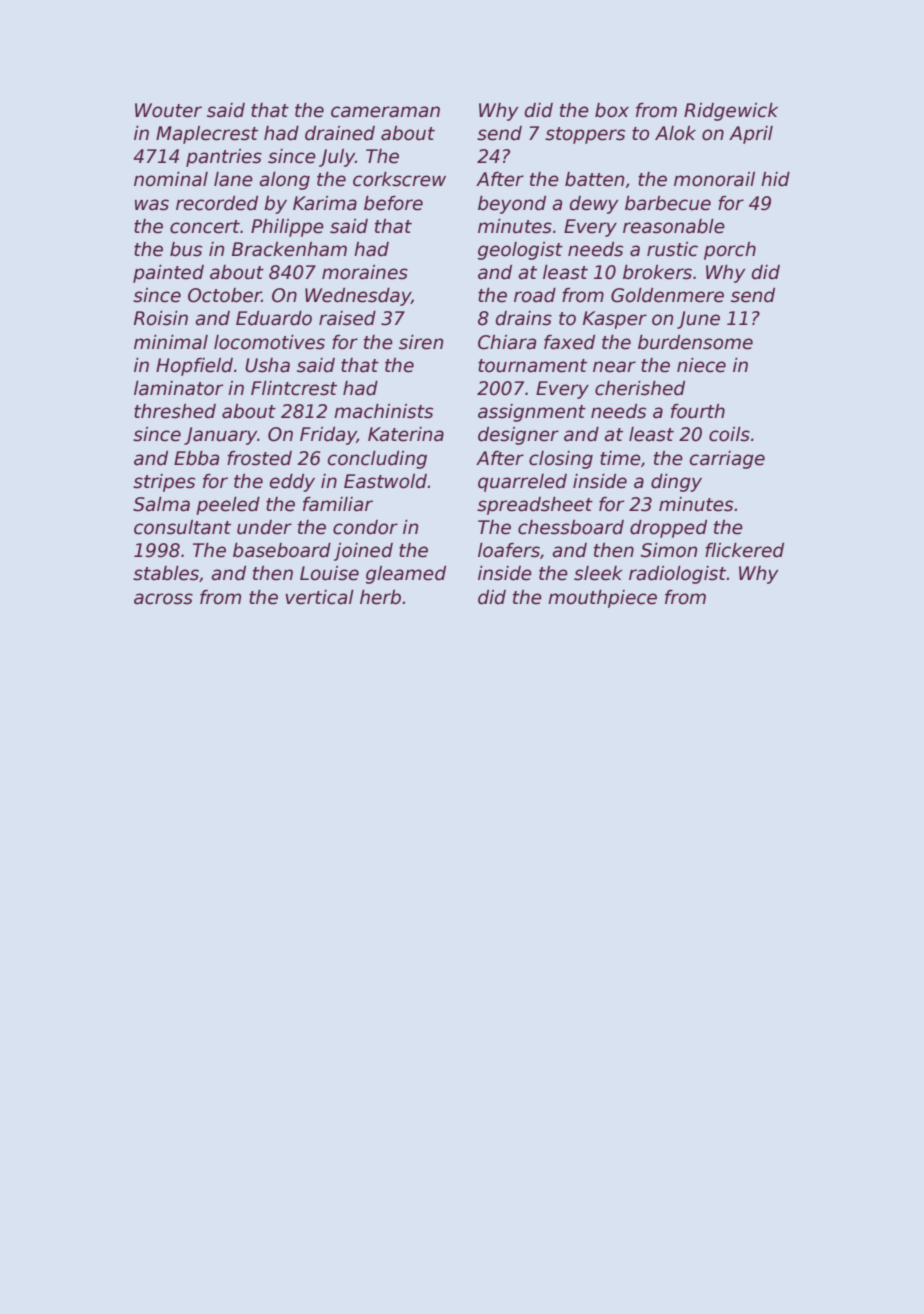 The width and height of the screenshot is (924, 1314). Describe the element at coordinates (385, 112) in the screenshot. I see `cameraman` at that location.
